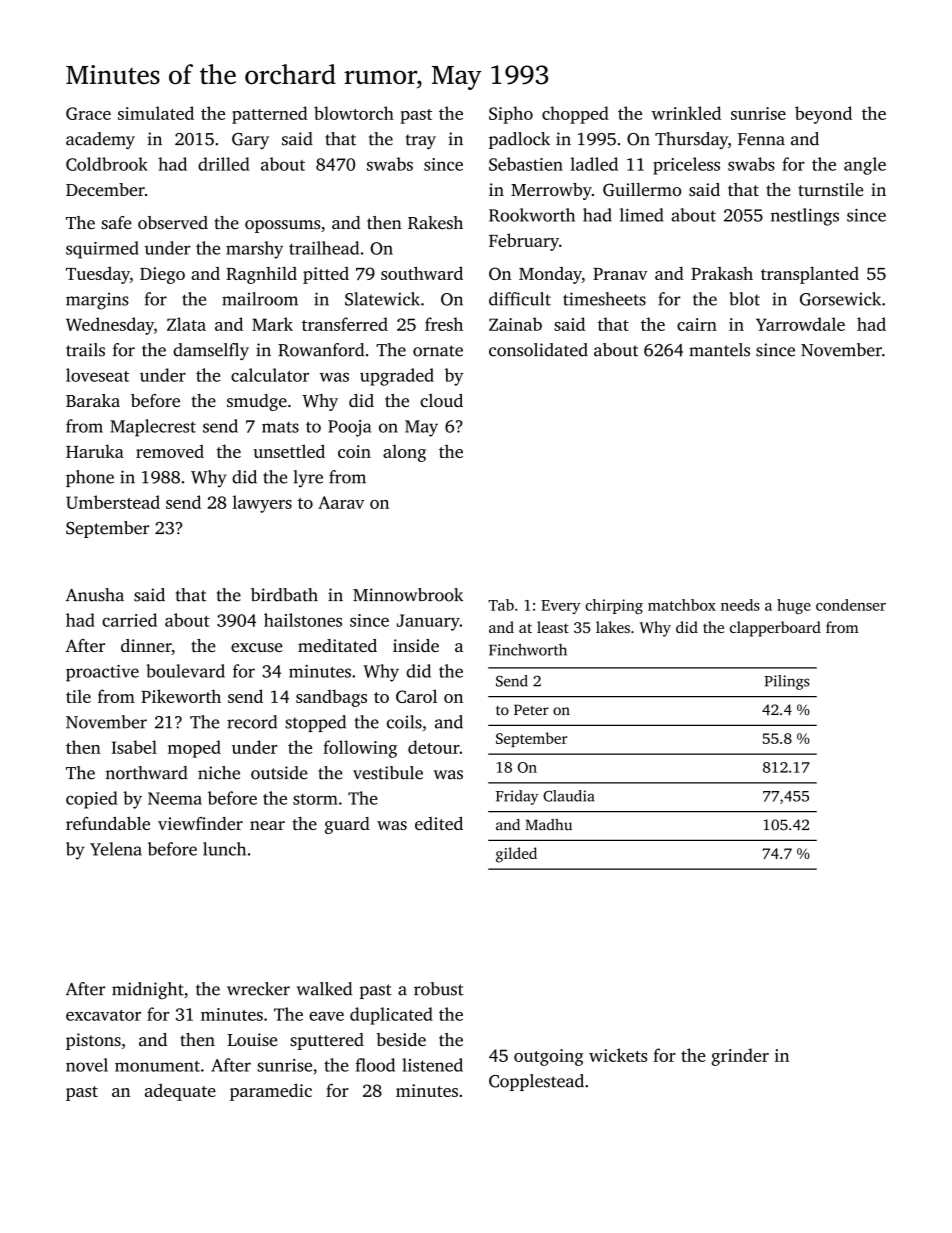 The image size is (952, 1233). Describe the element at coordinates (851, 605) in the page. I see `condenser` at that location.
